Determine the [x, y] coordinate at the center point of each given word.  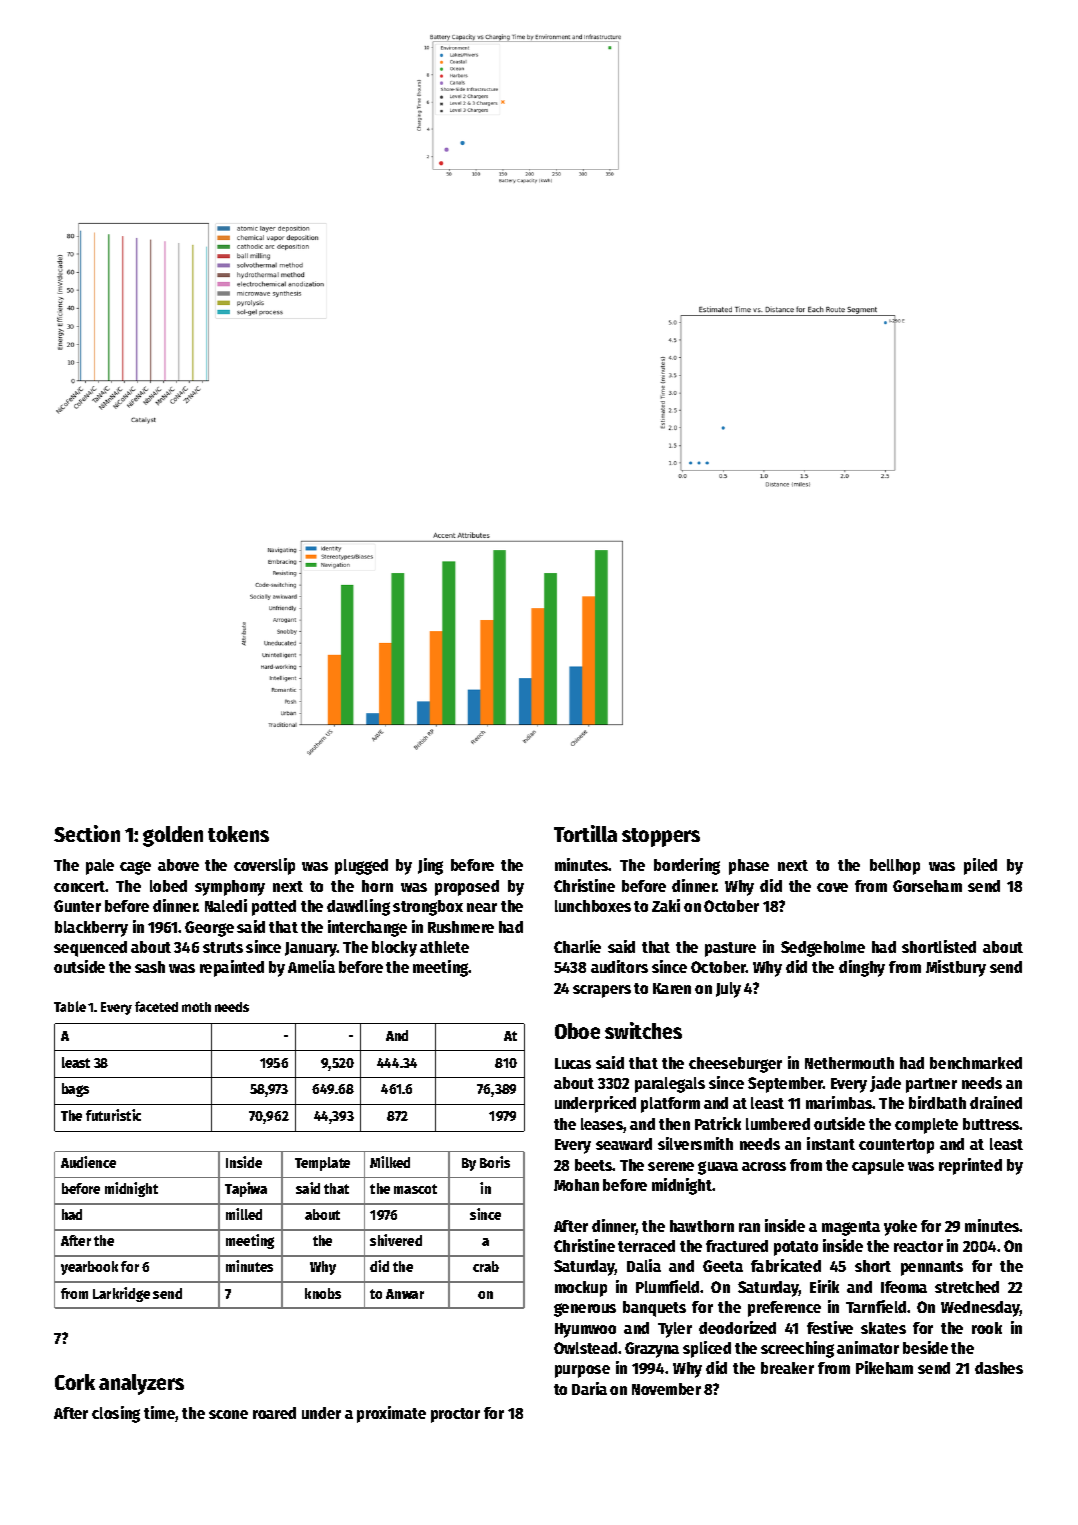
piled [980, 866]
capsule [878, 1167]
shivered [396, 1240]
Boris [495, 1162]
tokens [238, 834]
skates [883, 1328]
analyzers [141, 1384]
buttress [991, 1124]
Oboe [577, 1031]
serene [671, 1166]
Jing [430, 866]
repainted [232, 968]
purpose [582, 1371]
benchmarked [976, 1063]
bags [75, 1090]
